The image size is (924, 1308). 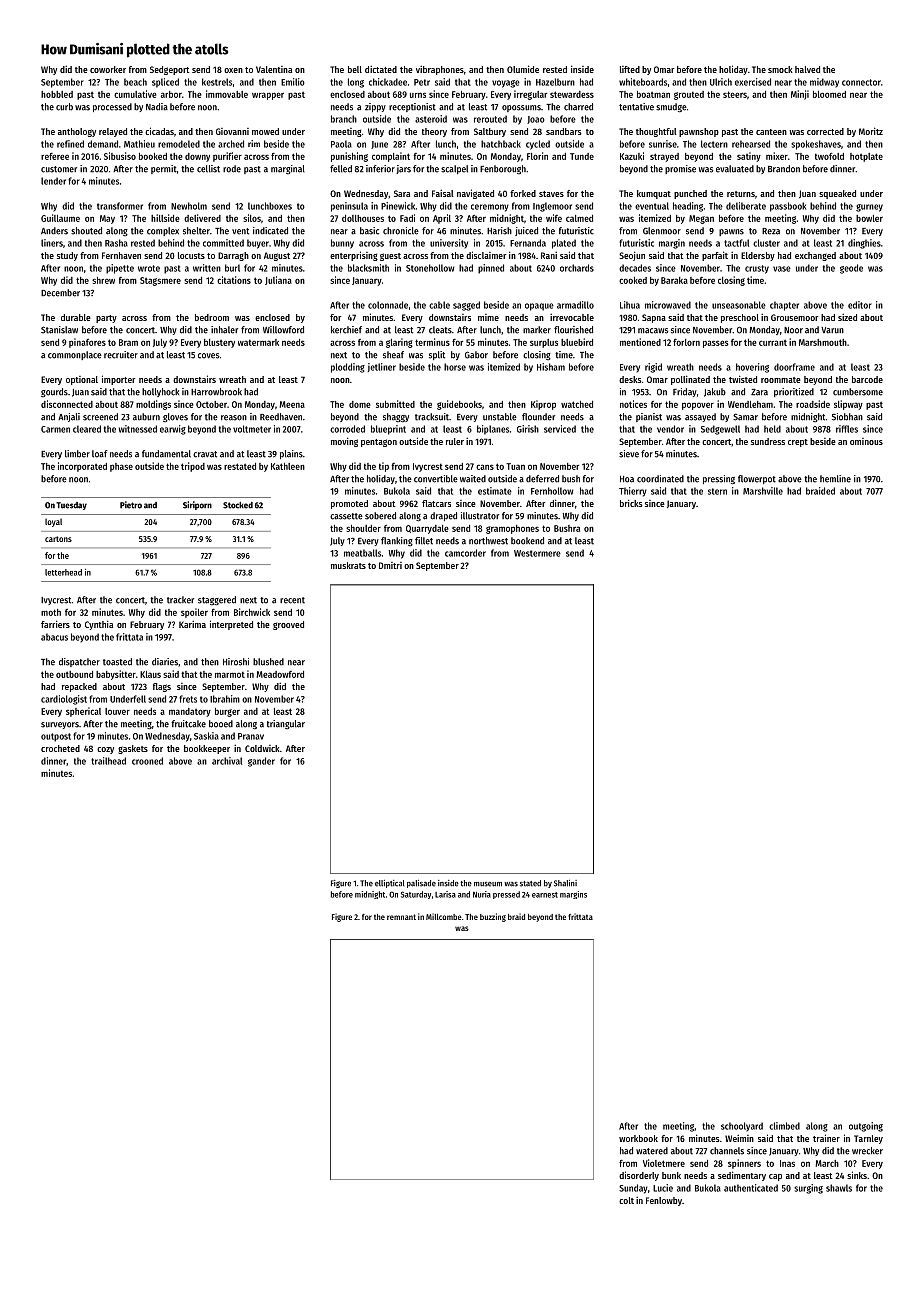 I want to click on repacked, so click(x=79, y=687).
